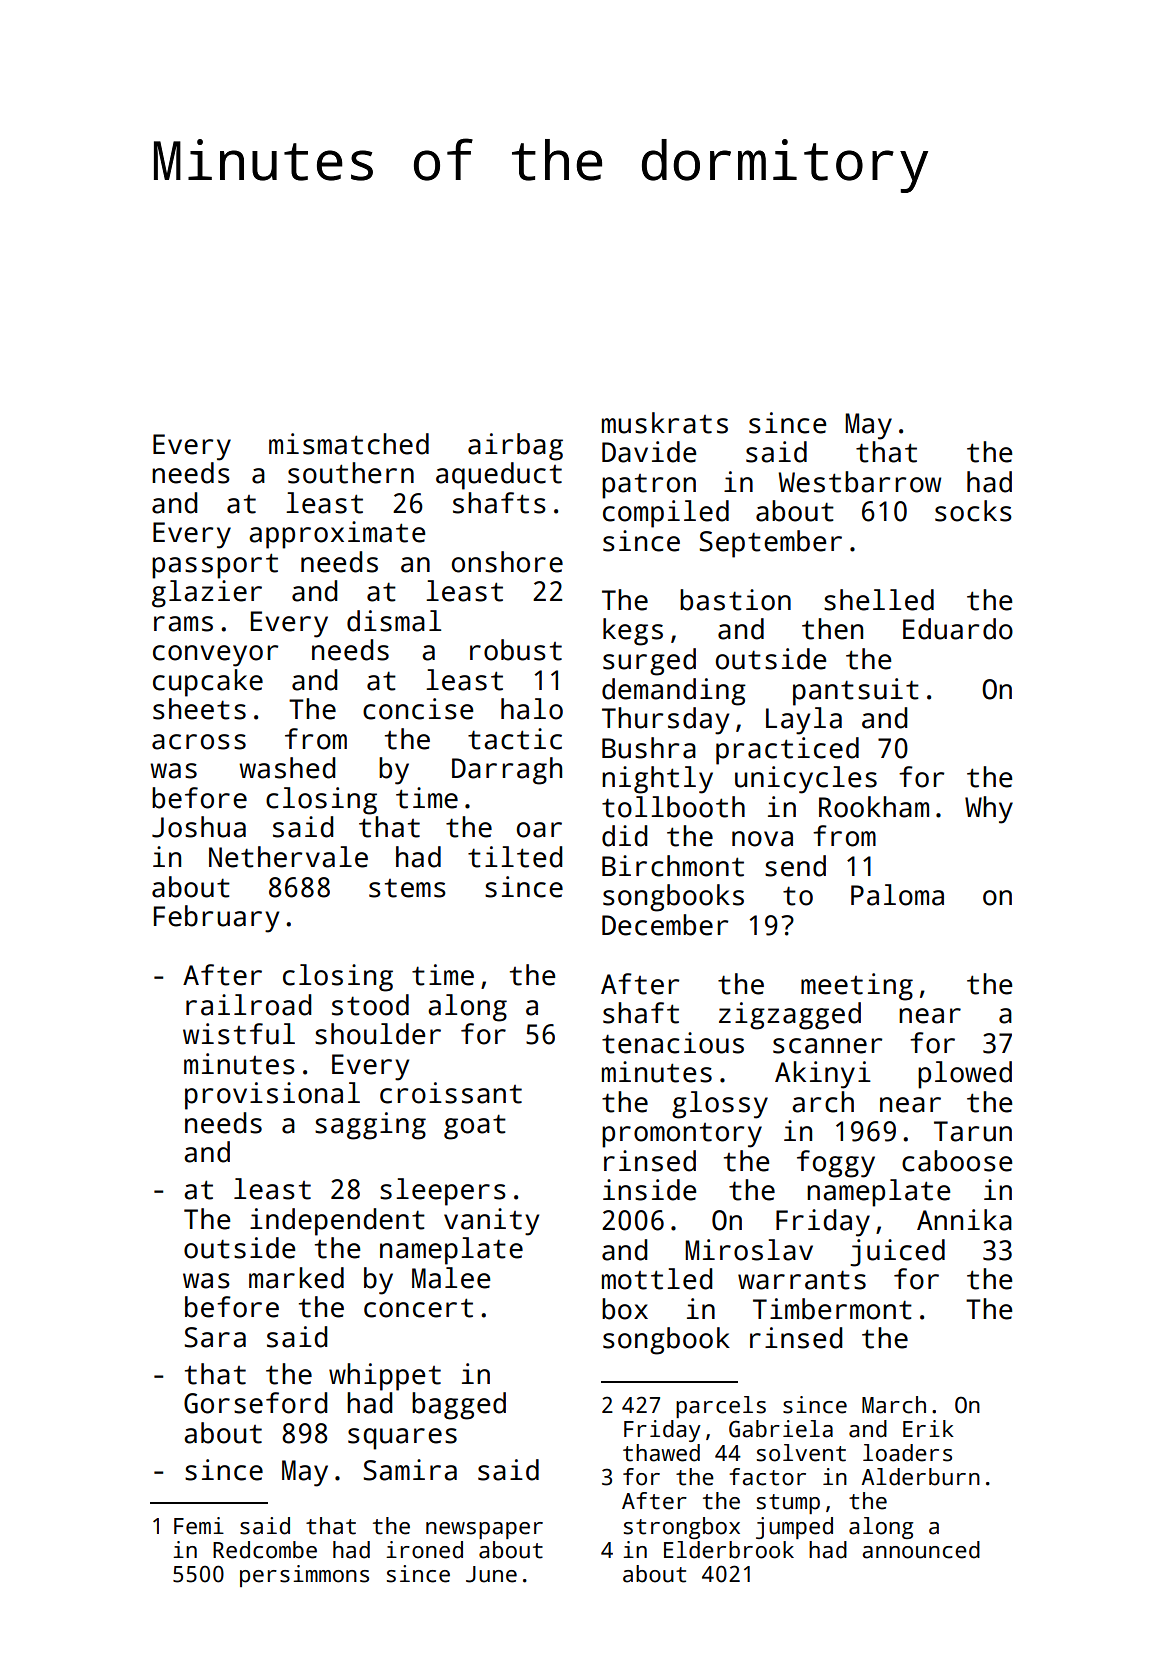 This page has width=1165, height=1654. Describe the element at coordinates (649, 1190) in the page. I see `inside` at that location.
